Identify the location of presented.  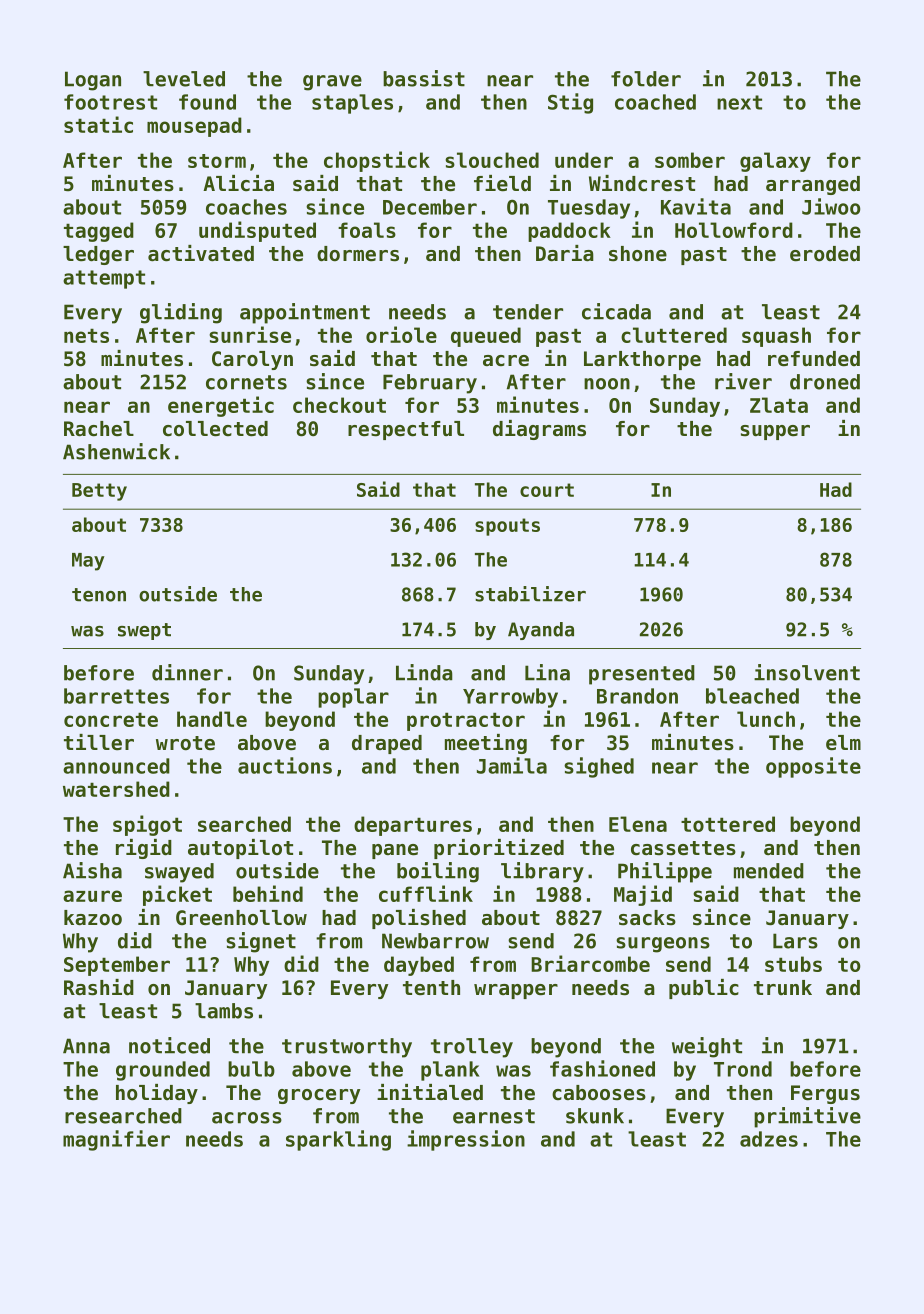
(642, 675).
